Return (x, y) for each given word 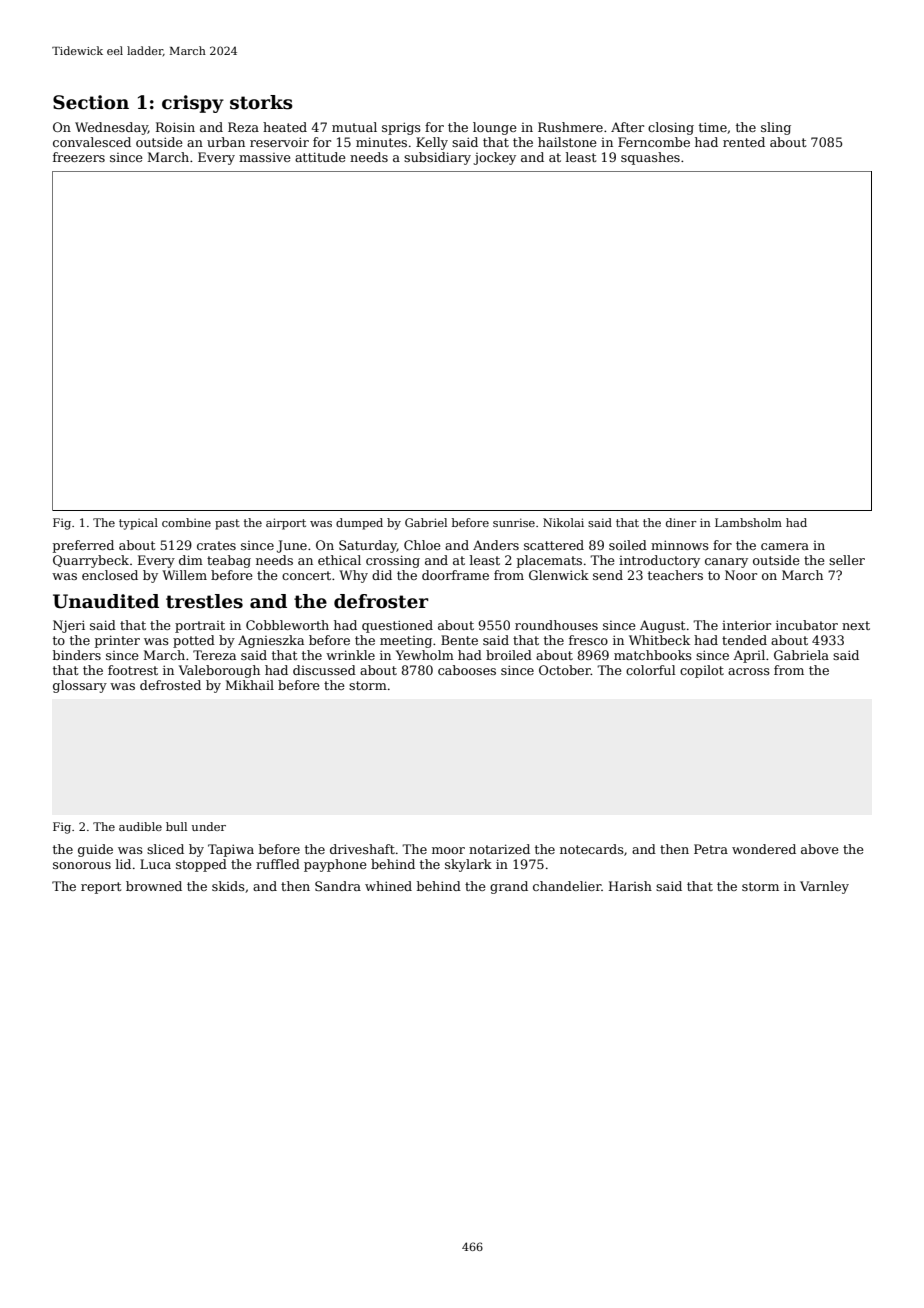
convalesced (92, 142)
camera (785, 546)
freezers (79, 157)
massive (264, 157)
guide (95, 850)
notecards (592, 849)
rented (744, 142)
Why (353, 576)
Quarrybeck (91, 561)
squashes (650, 158)
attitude (320, 157)
